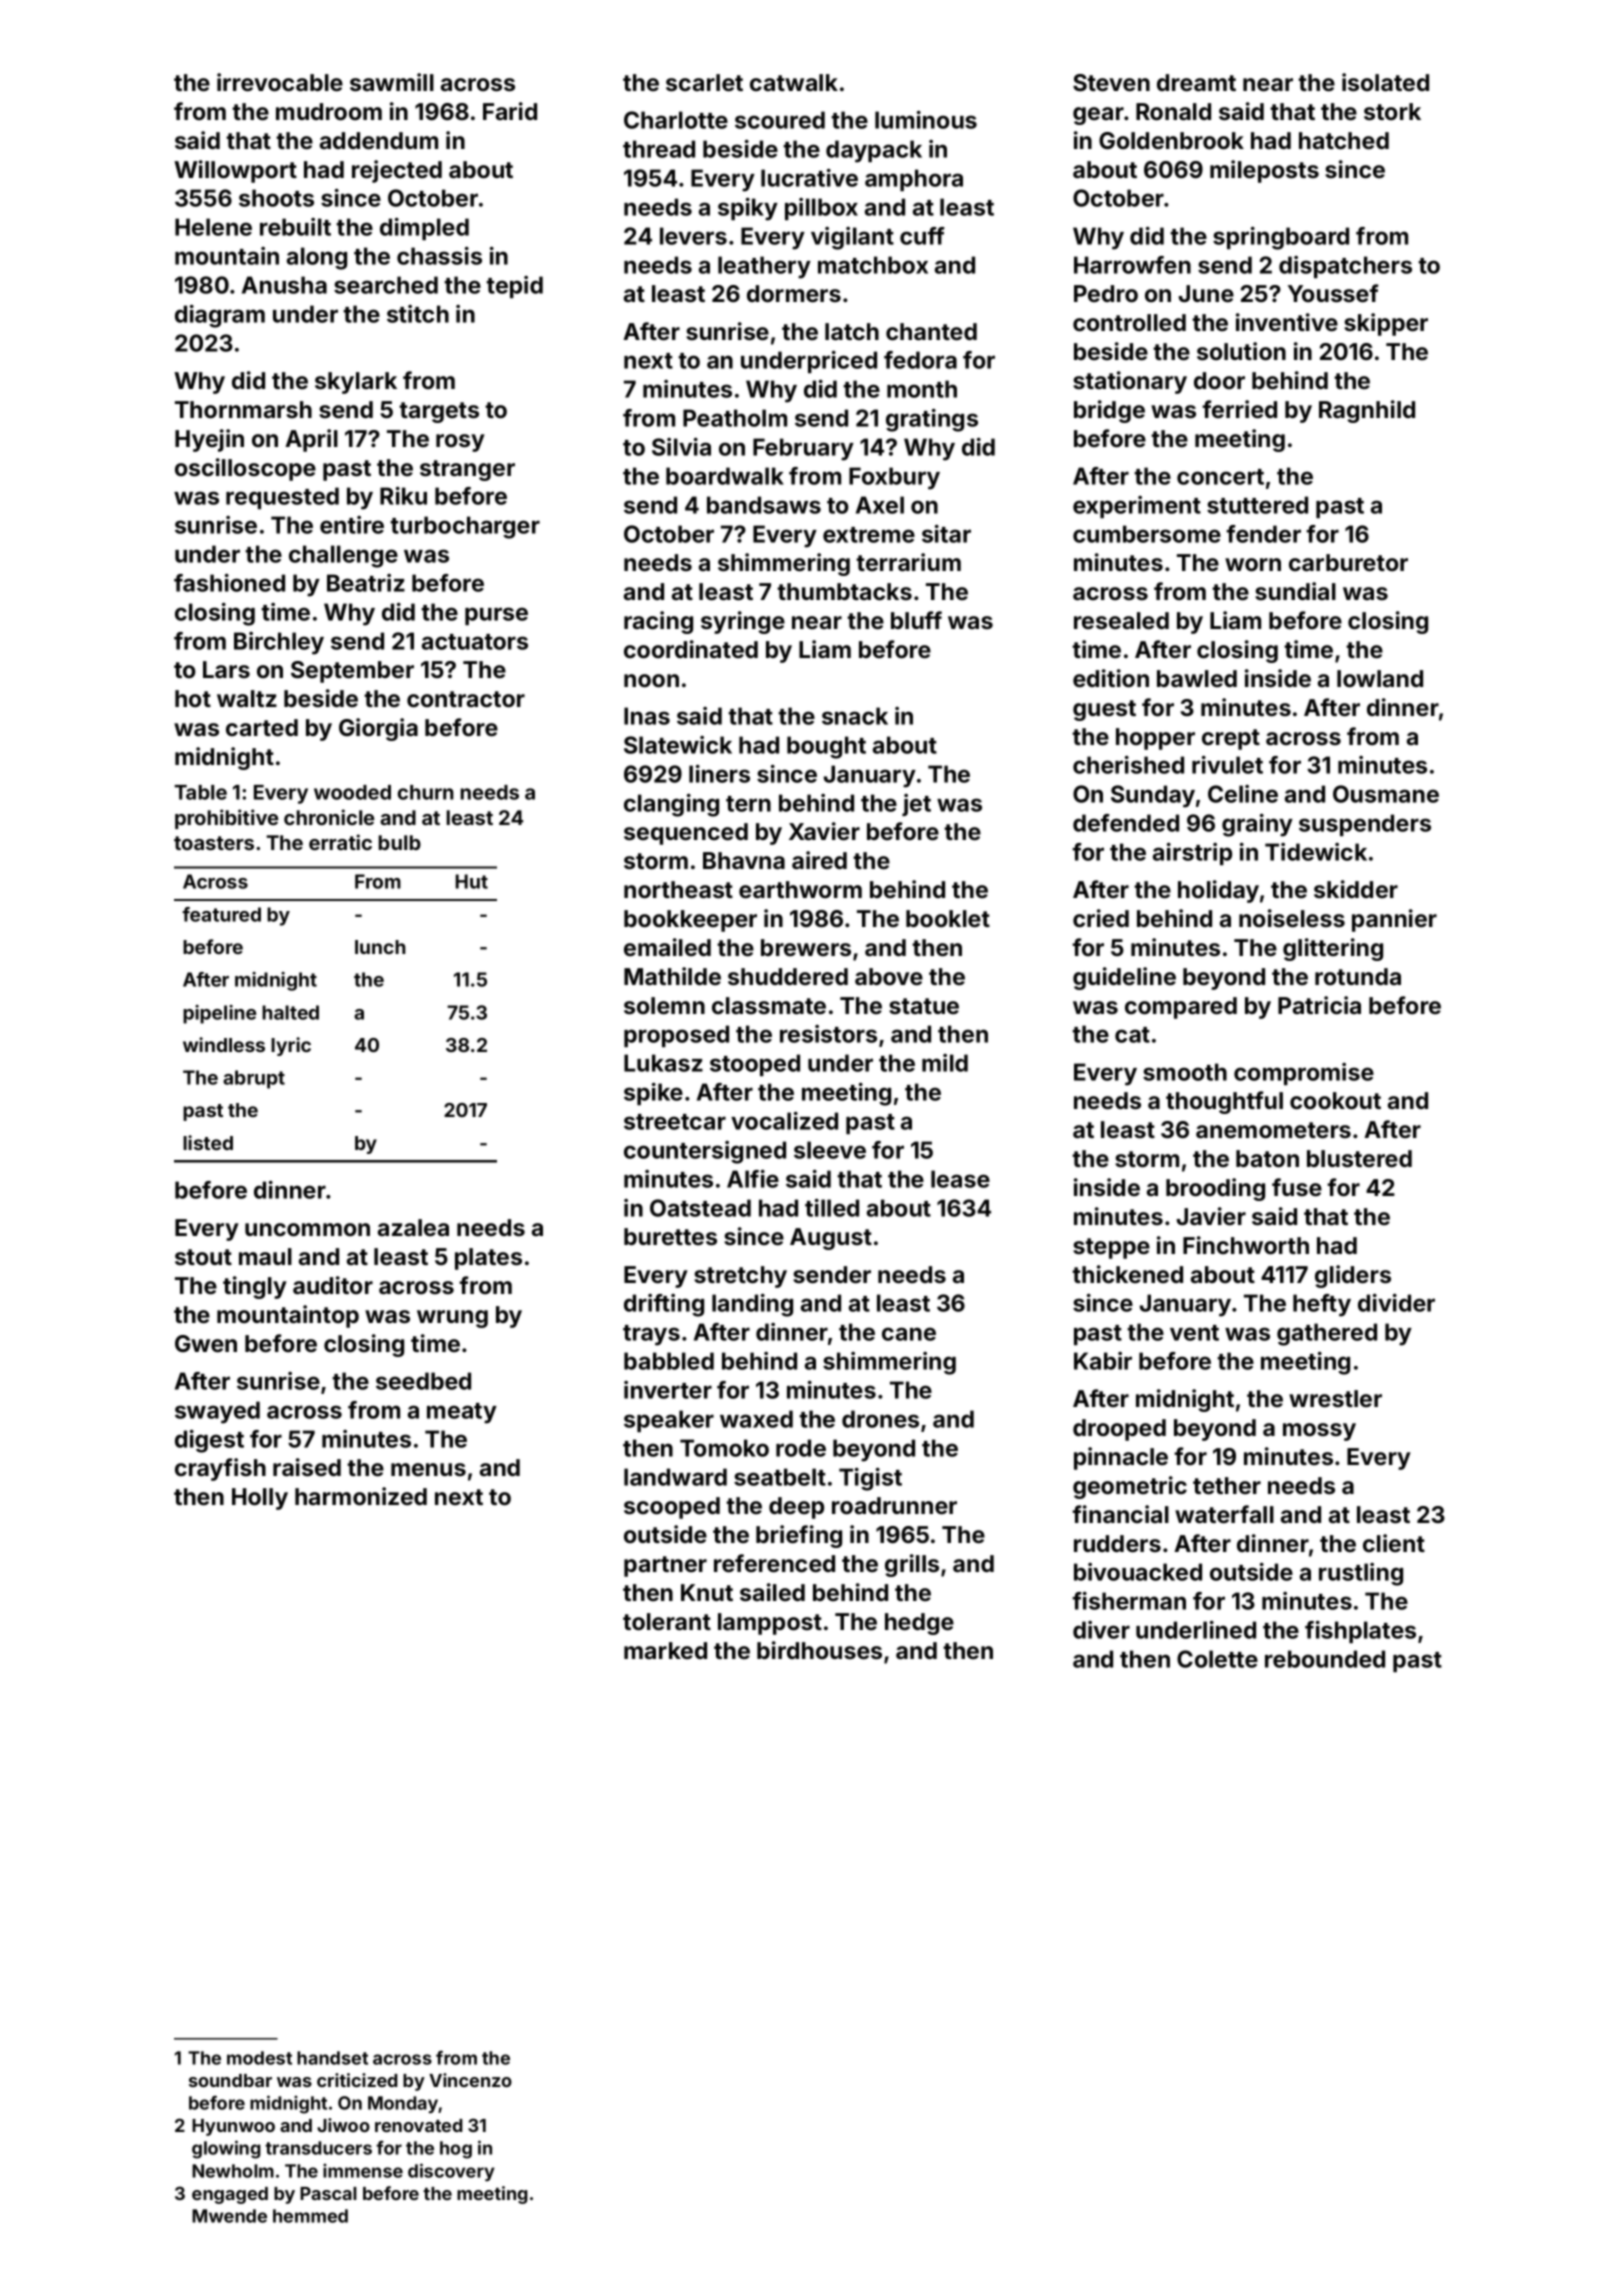 The height and width of the screenshot is (2292, 1620). Describe the element at coordinates (233, 2127) in the screenshot. I see `Hyunwoo` at that location.
